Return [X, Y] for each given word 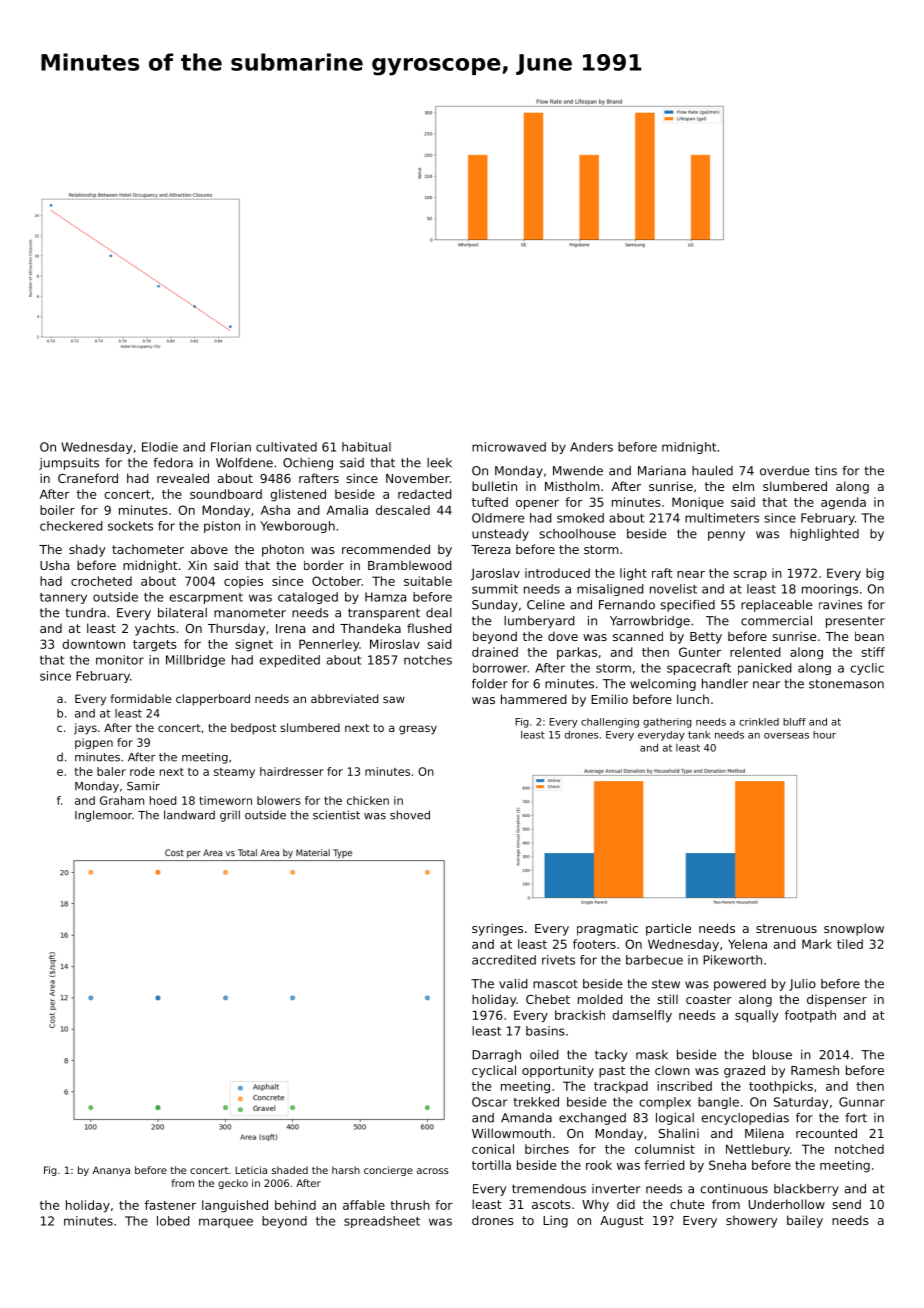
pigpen [94, 743]
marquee [226, 1223]
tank [699, 735]
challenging [610, 723]
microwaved [509, 447]
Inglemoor [103, 816]
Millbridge [195, 661]
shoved [410, 815]
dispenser [837, 1000]
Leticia [251, 1170]
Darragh [496, 1056]
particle [668, 929]
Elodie [160, 447]
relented [755, 652]
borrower [500, 668]
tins [826, 471]
